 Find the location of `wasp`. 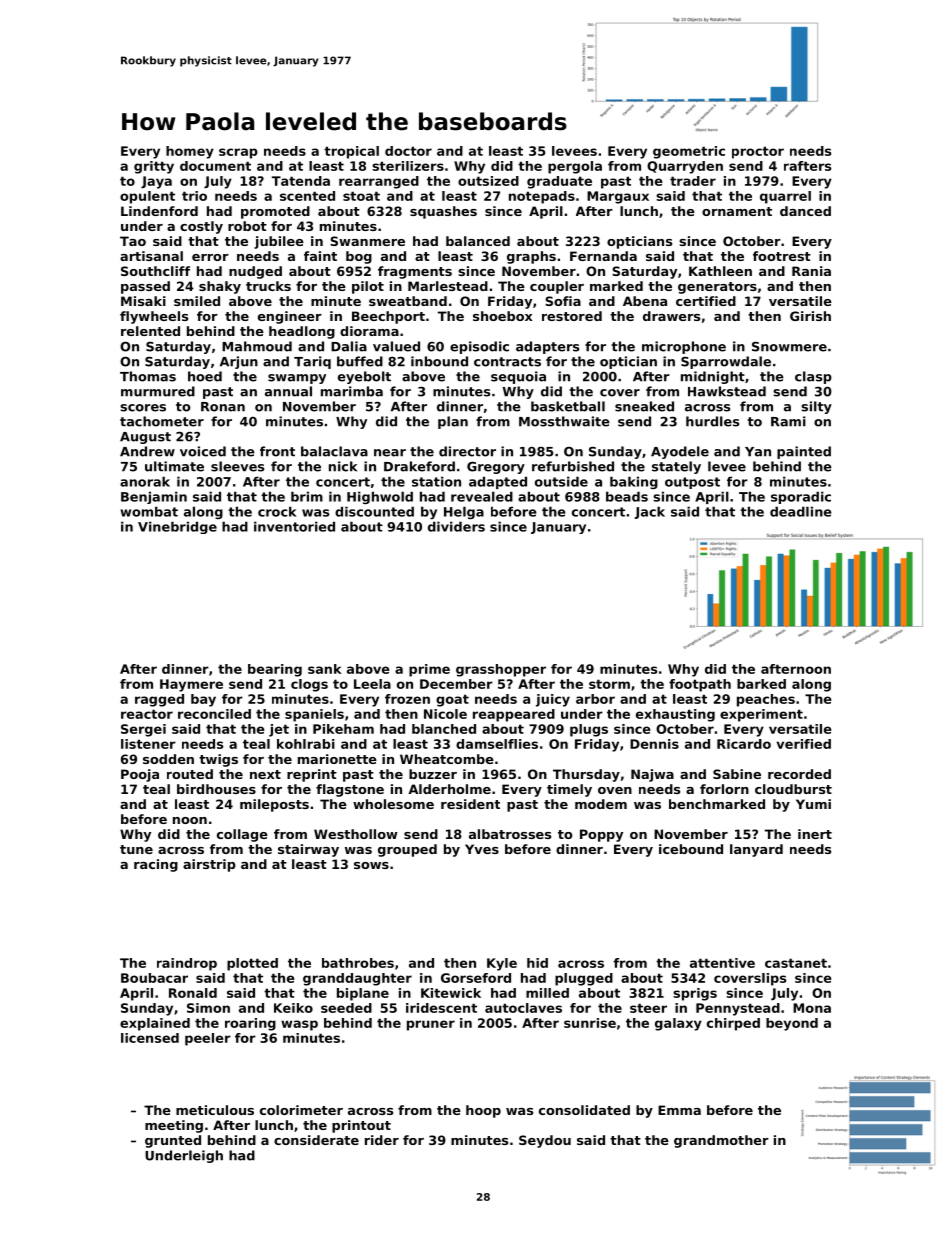

wasp is located at coordinates (299, 1025).
